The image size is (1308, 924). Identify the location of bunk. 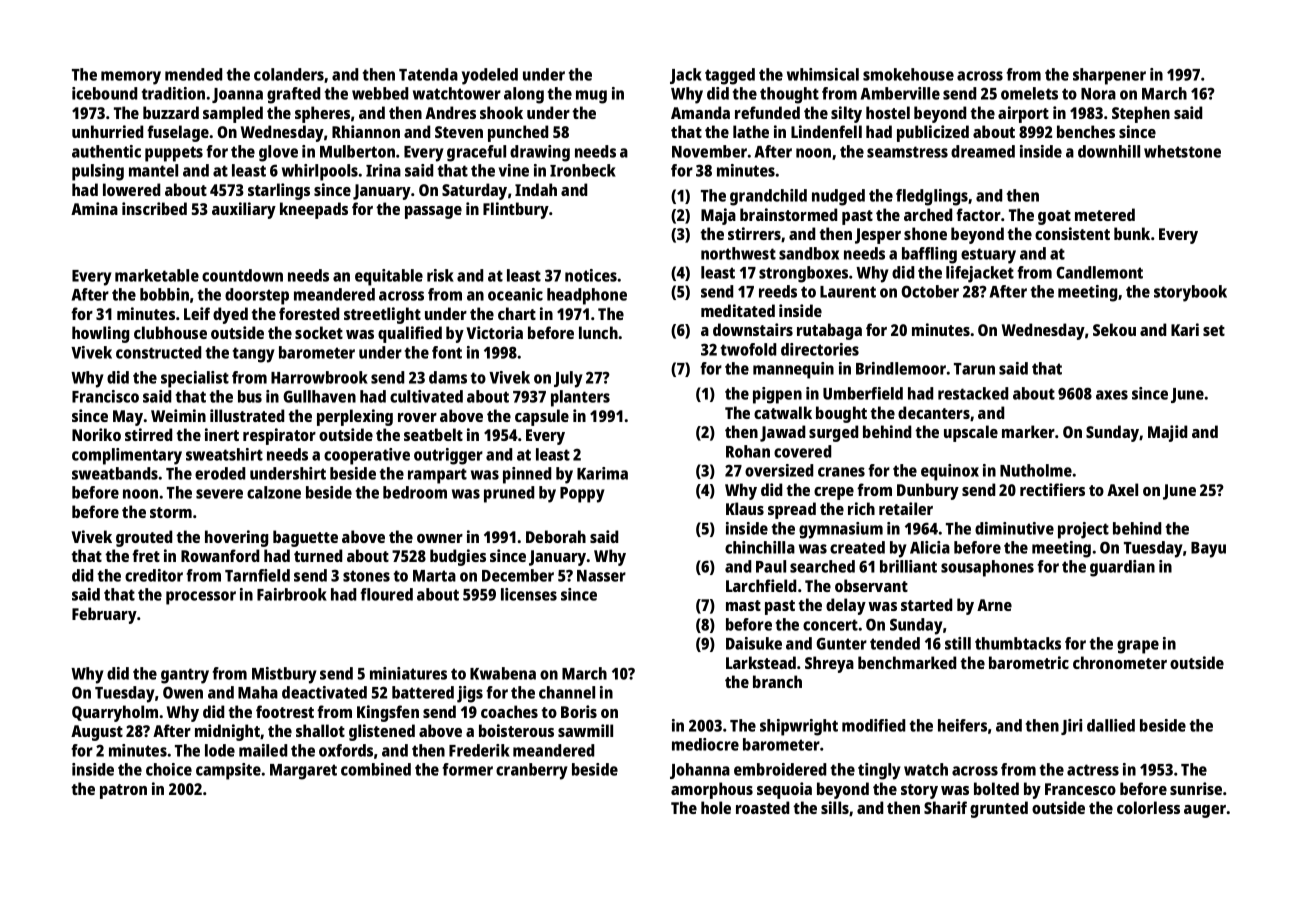
(1132, 233).
